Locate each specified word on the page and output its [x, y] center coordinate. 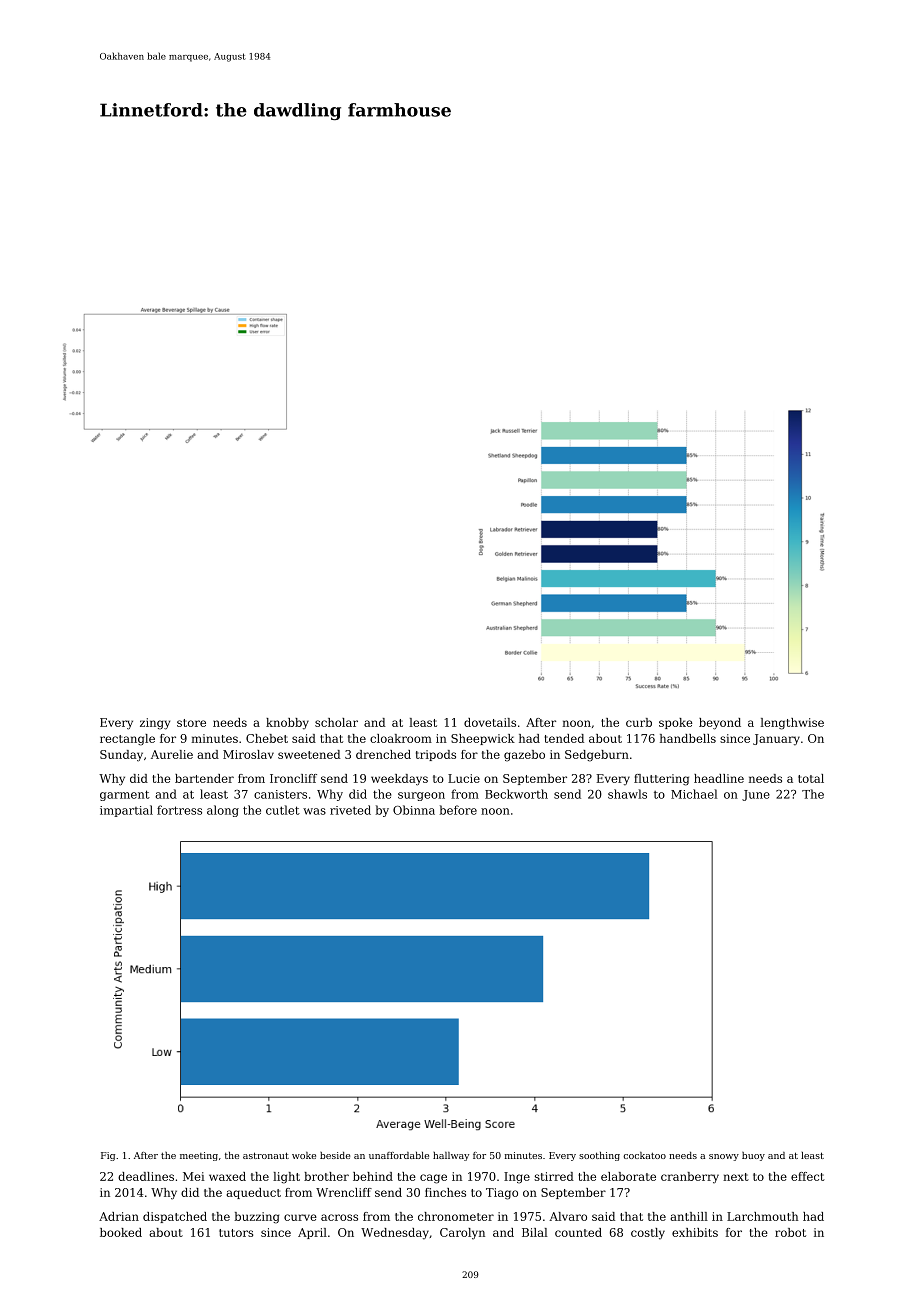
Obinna [414, 810]
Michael [694, 794]
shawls [627, 794]
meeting [199, 1156]
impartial [126, 811]
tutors [236, 1233]
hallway [451, 1156]
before [458, 810]
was [314, 811]
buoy [753, 1156]
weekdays [399, 780]
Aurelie [172, 754]
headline [719, 778]
